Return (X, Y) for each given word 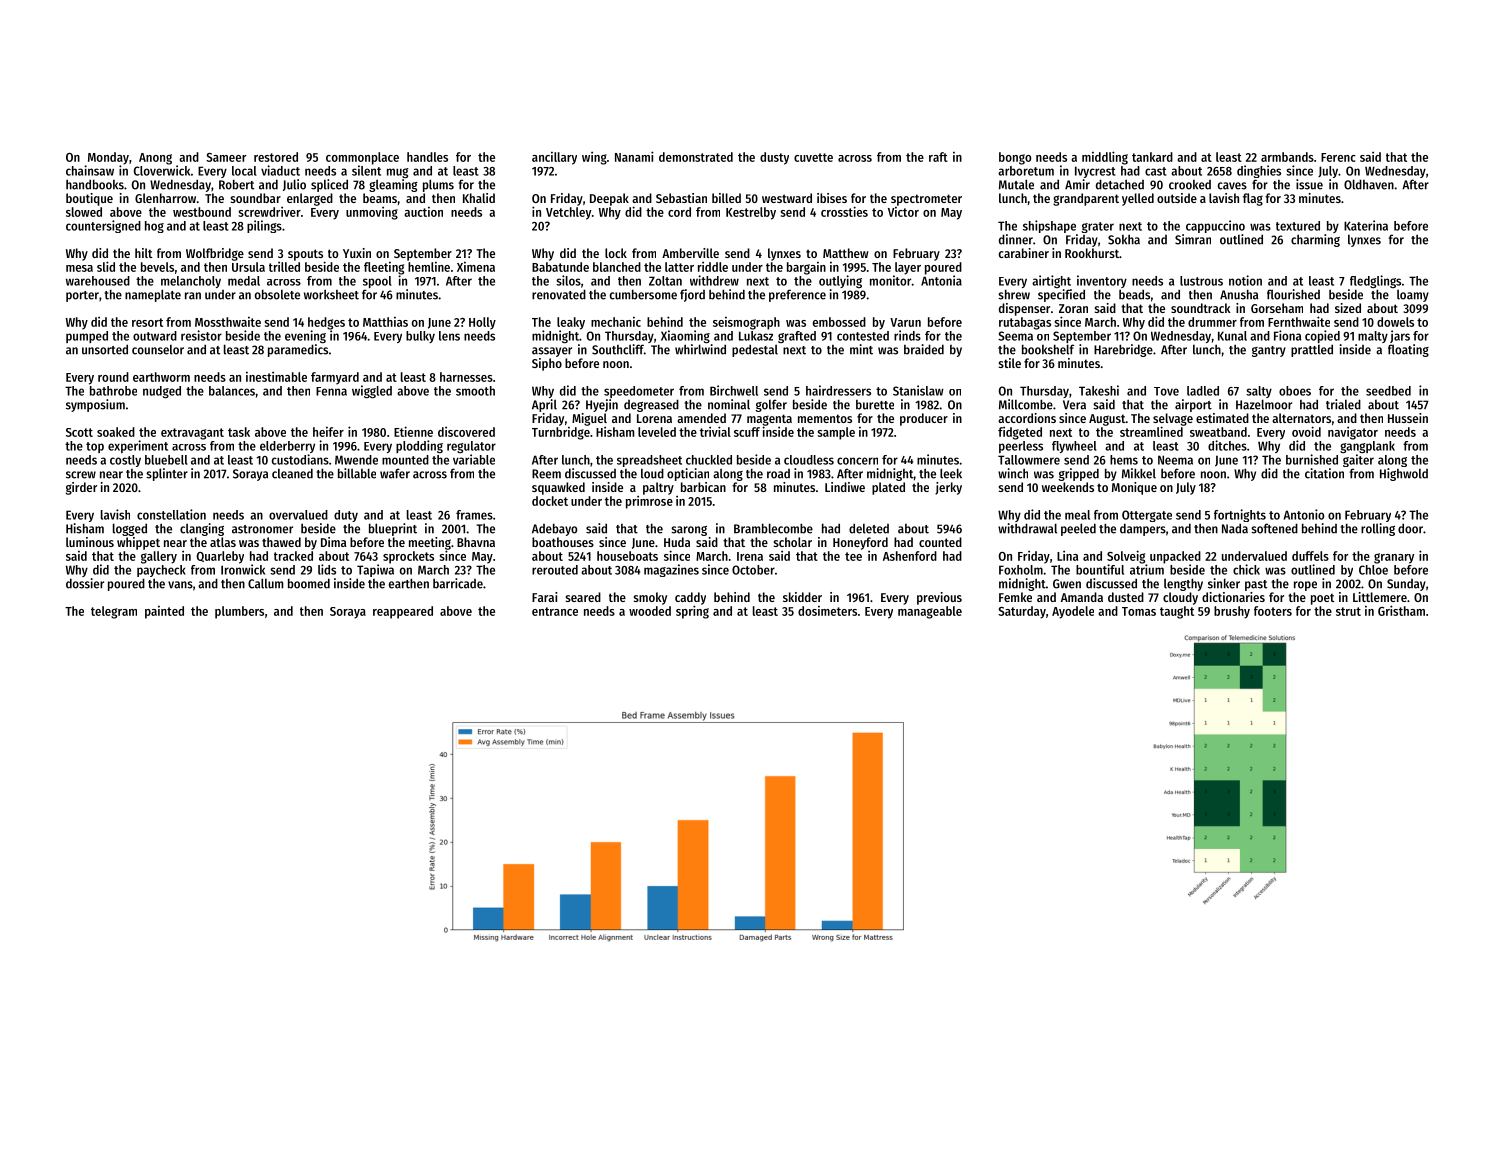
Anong (155, 159)
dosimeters (827, 611)
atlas (223, 542)
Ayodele (1073, 612)
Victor (903, 212)
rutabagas (1025, 323)
